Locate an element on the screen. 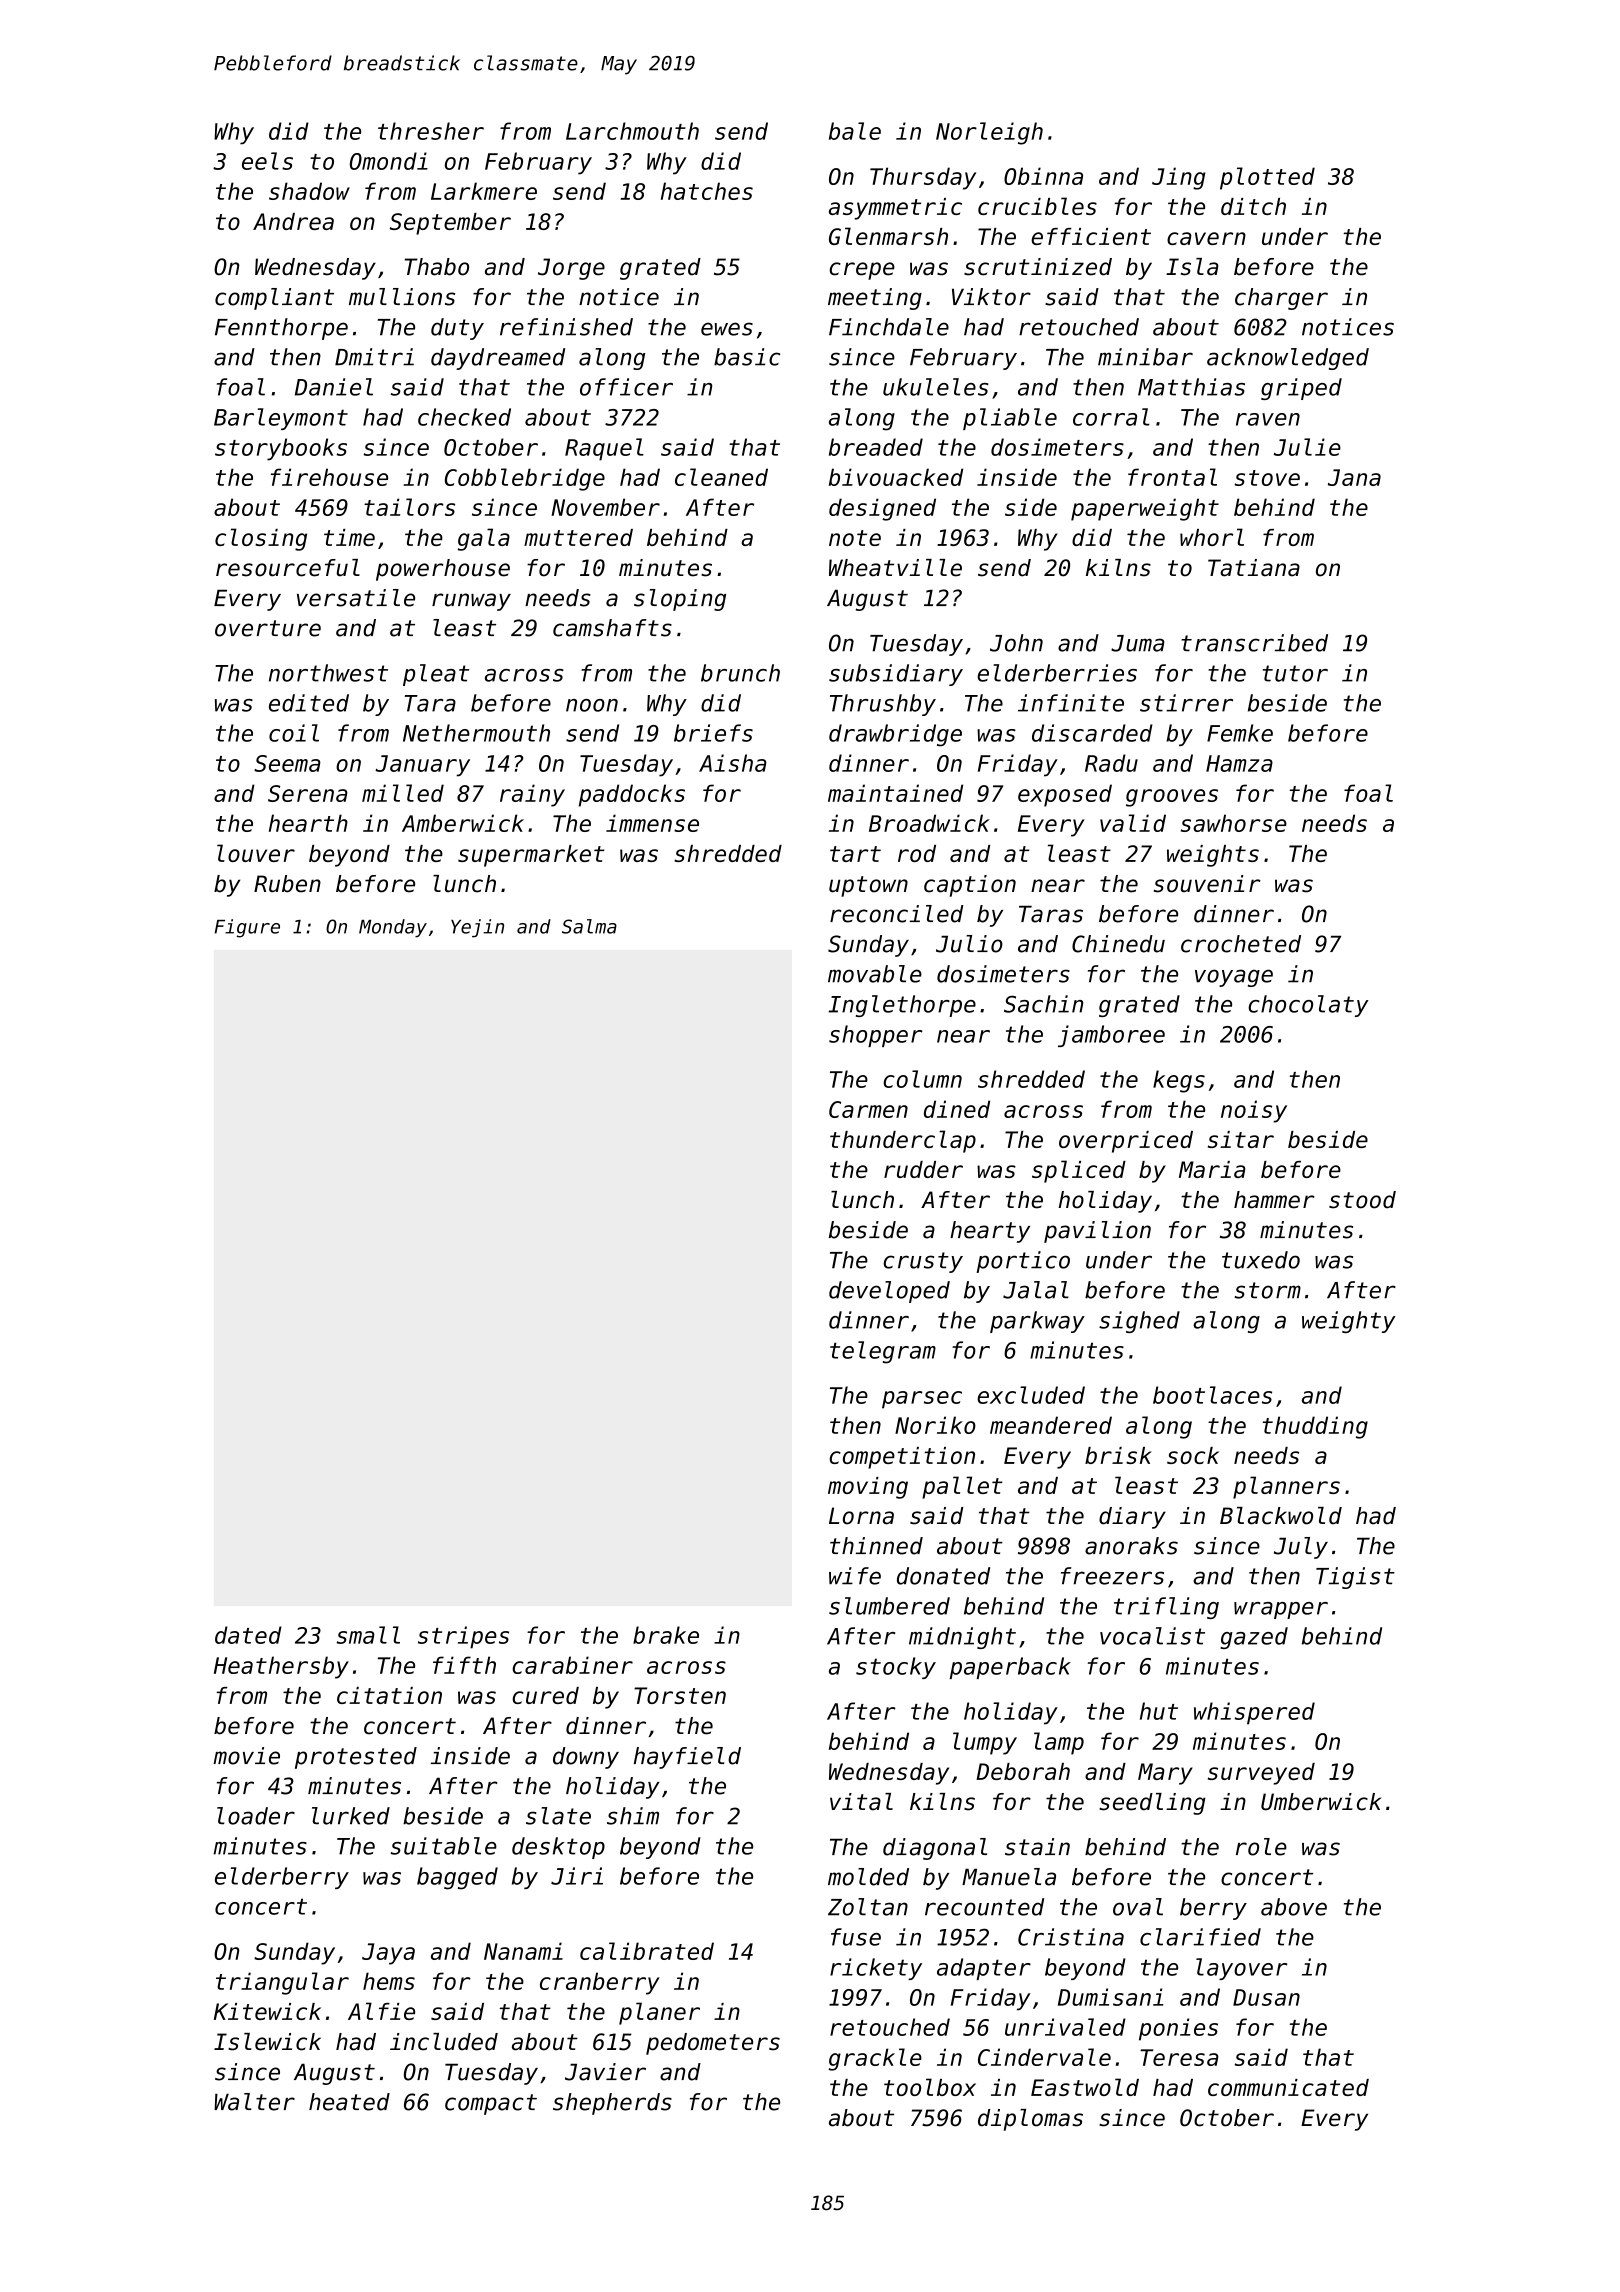  bale is located at coordinates (855, 131).
